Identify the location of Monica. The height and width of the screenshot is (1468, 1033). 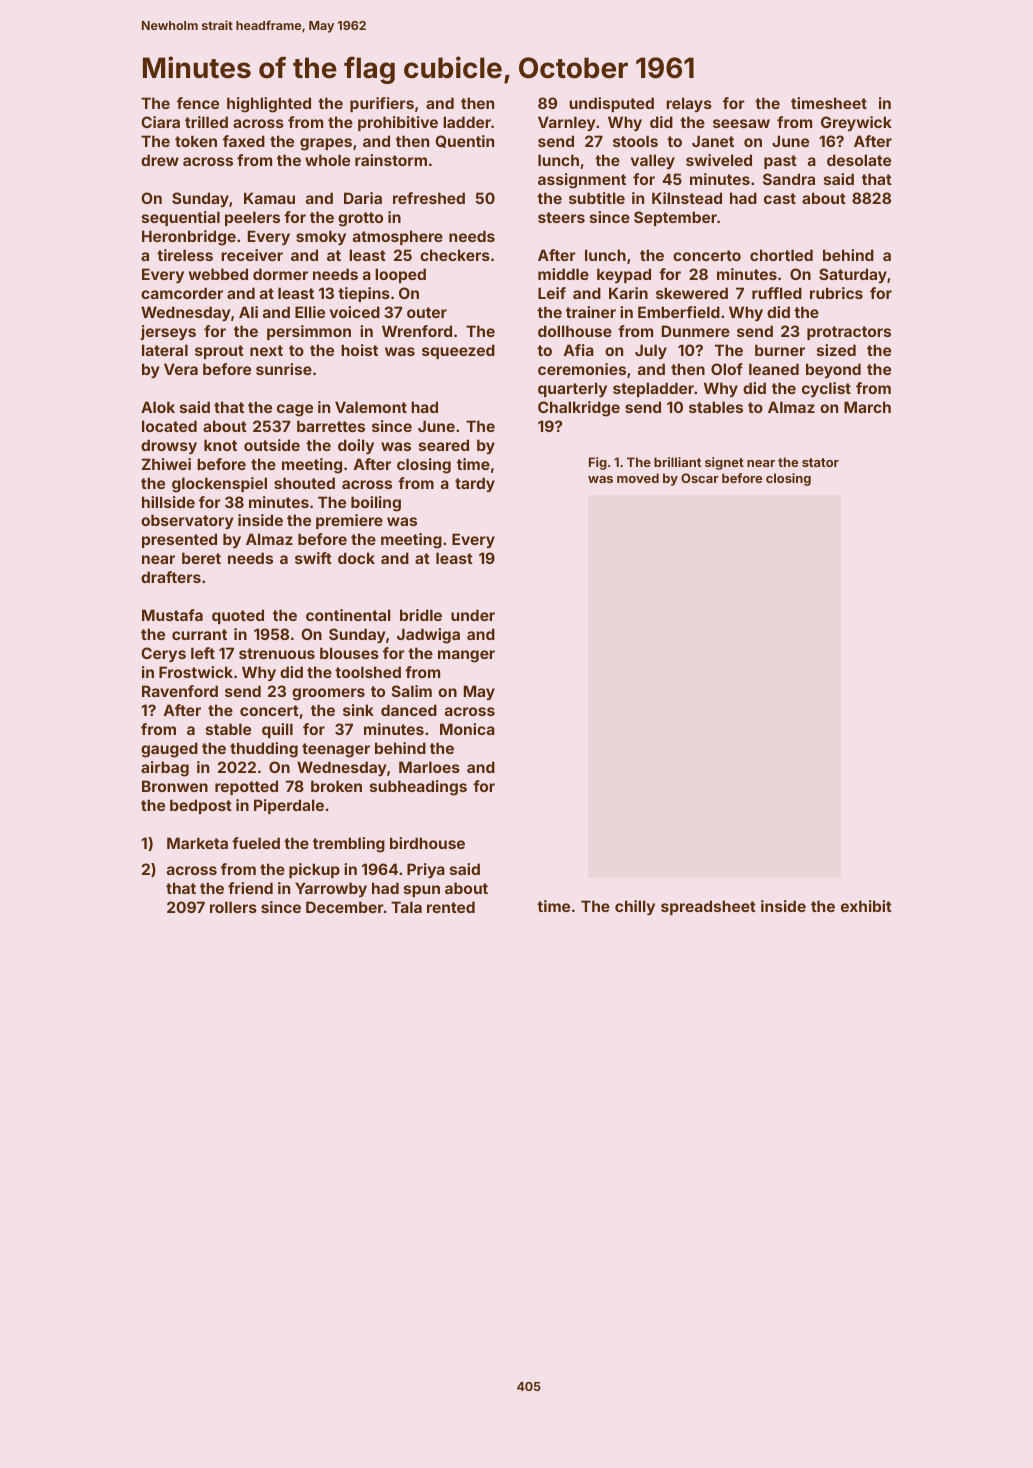
(467, 729).
